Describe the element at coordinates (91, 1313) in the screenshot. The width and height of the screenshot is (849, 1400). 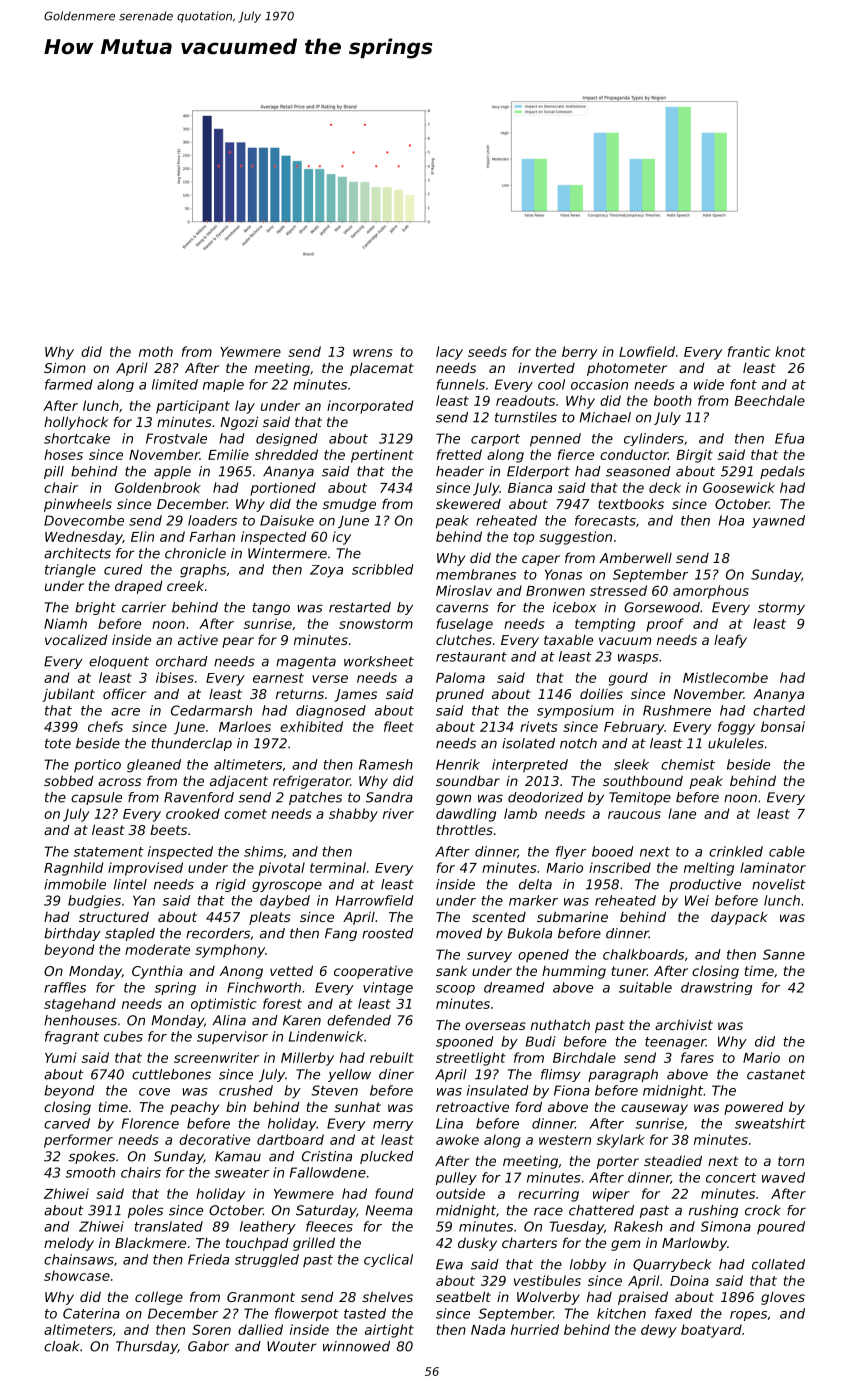
I see `Caterina` at that location.
